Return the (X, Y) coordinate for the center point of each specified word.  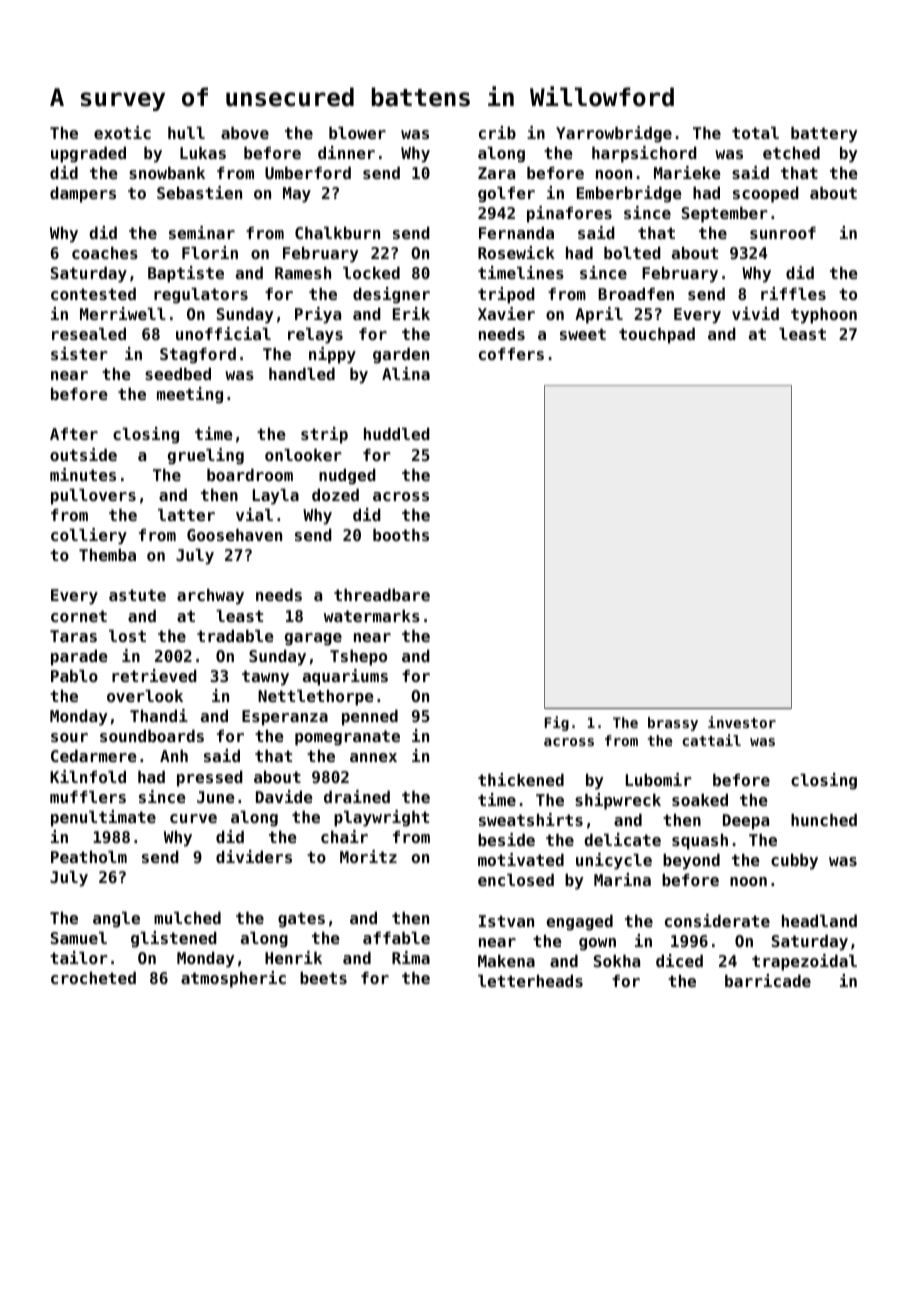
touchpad (657, 336)
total (755, 133)
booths (401, 535)
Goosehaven (234, 535)
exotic (122, 132)
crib (497, 132)
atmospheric (233, 979)
